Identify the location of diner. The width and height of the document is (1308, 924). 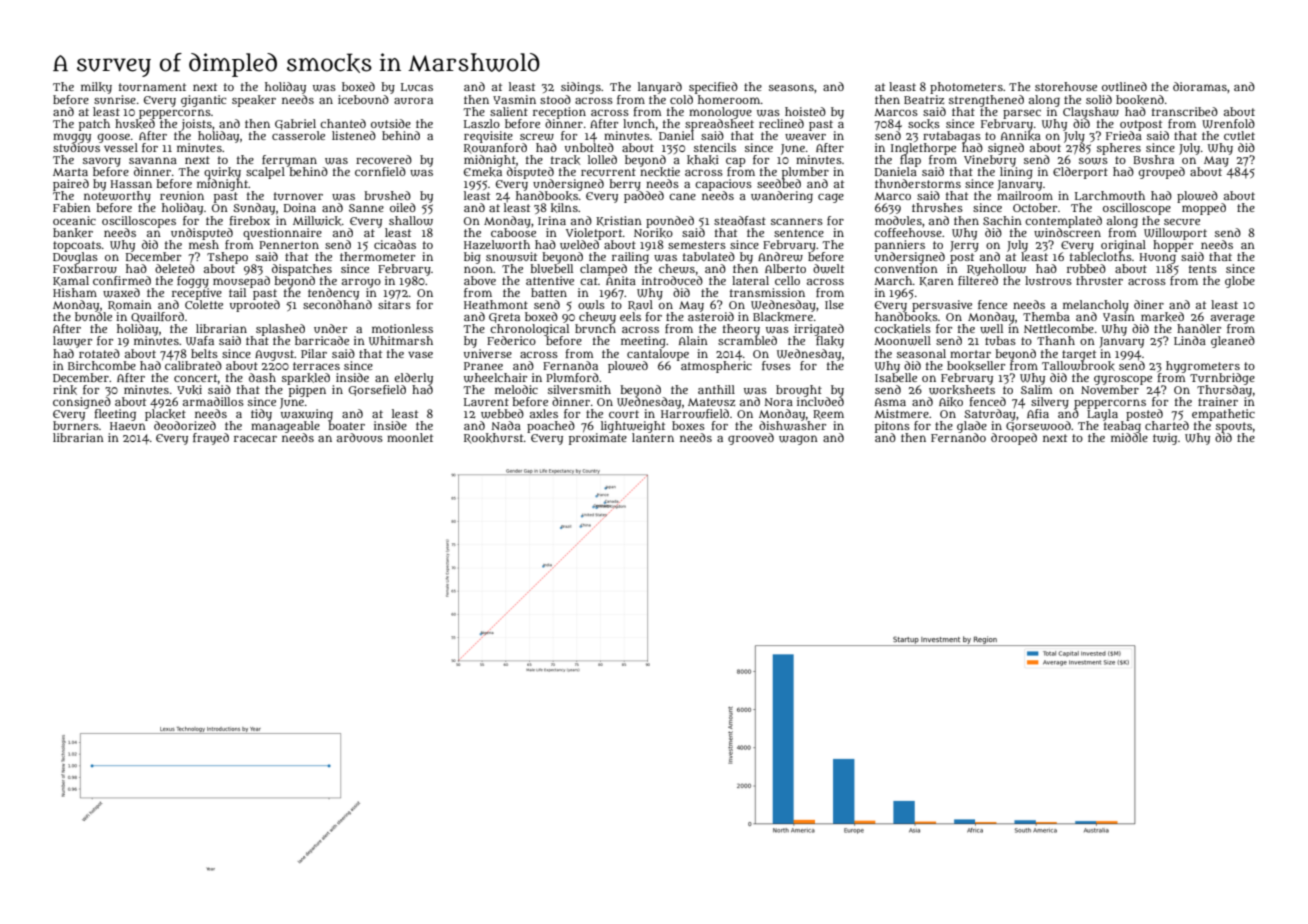
(1149, 304).
